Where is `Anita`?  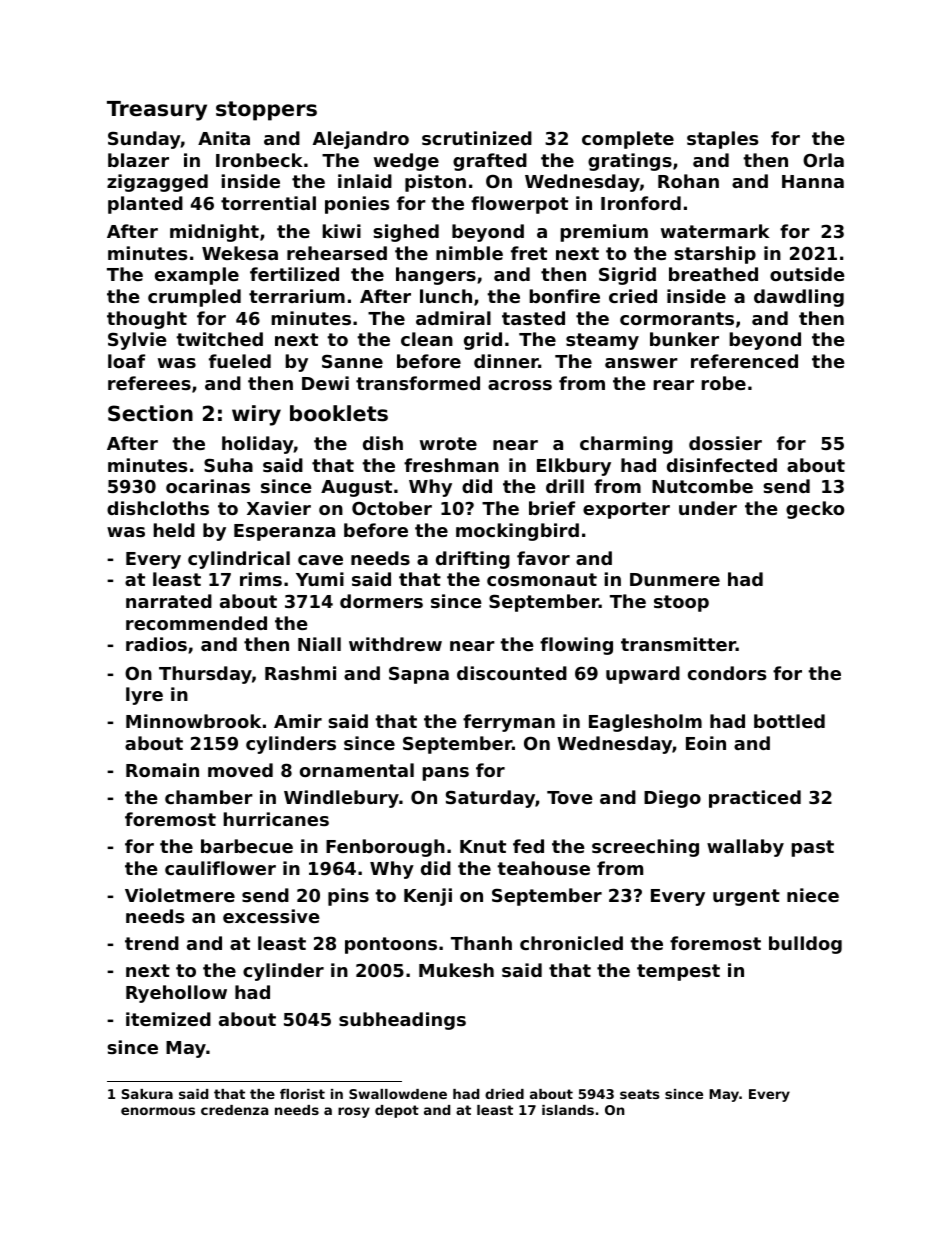 Anita is located at coordinates (224, 138).
